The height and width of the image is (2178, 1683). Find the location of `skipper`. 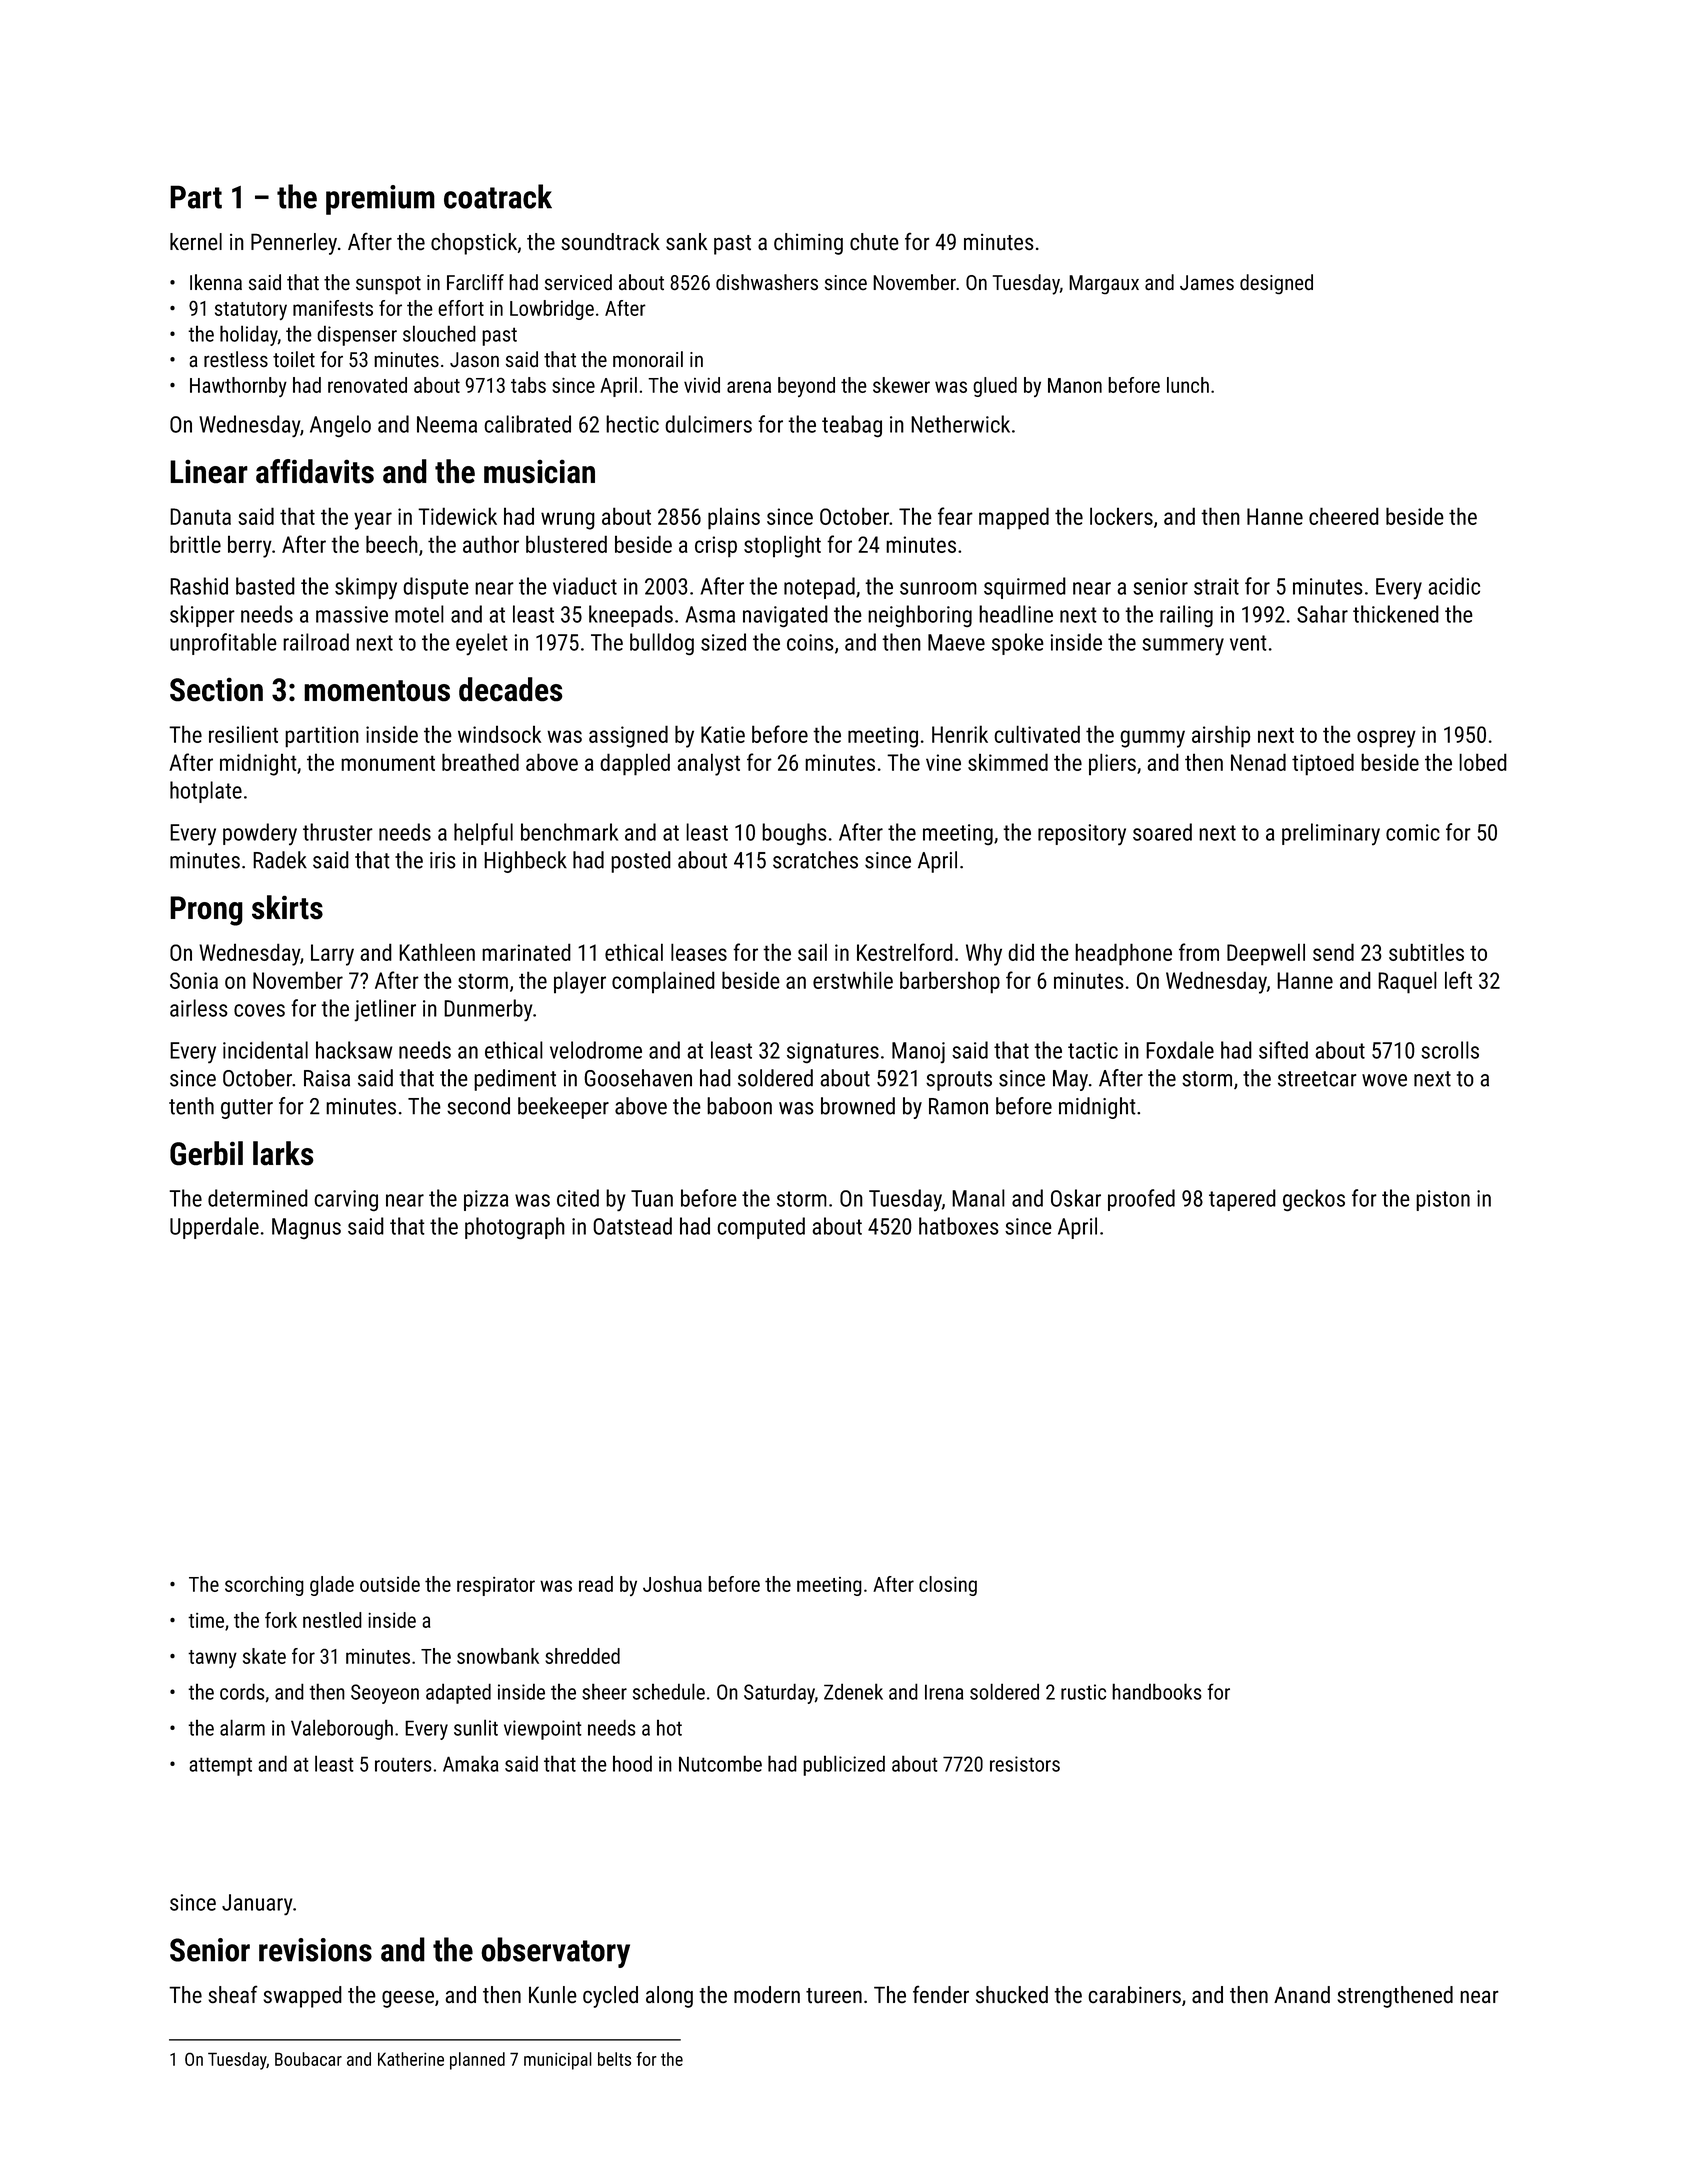

skipper is located at coordinates (202, 616).
